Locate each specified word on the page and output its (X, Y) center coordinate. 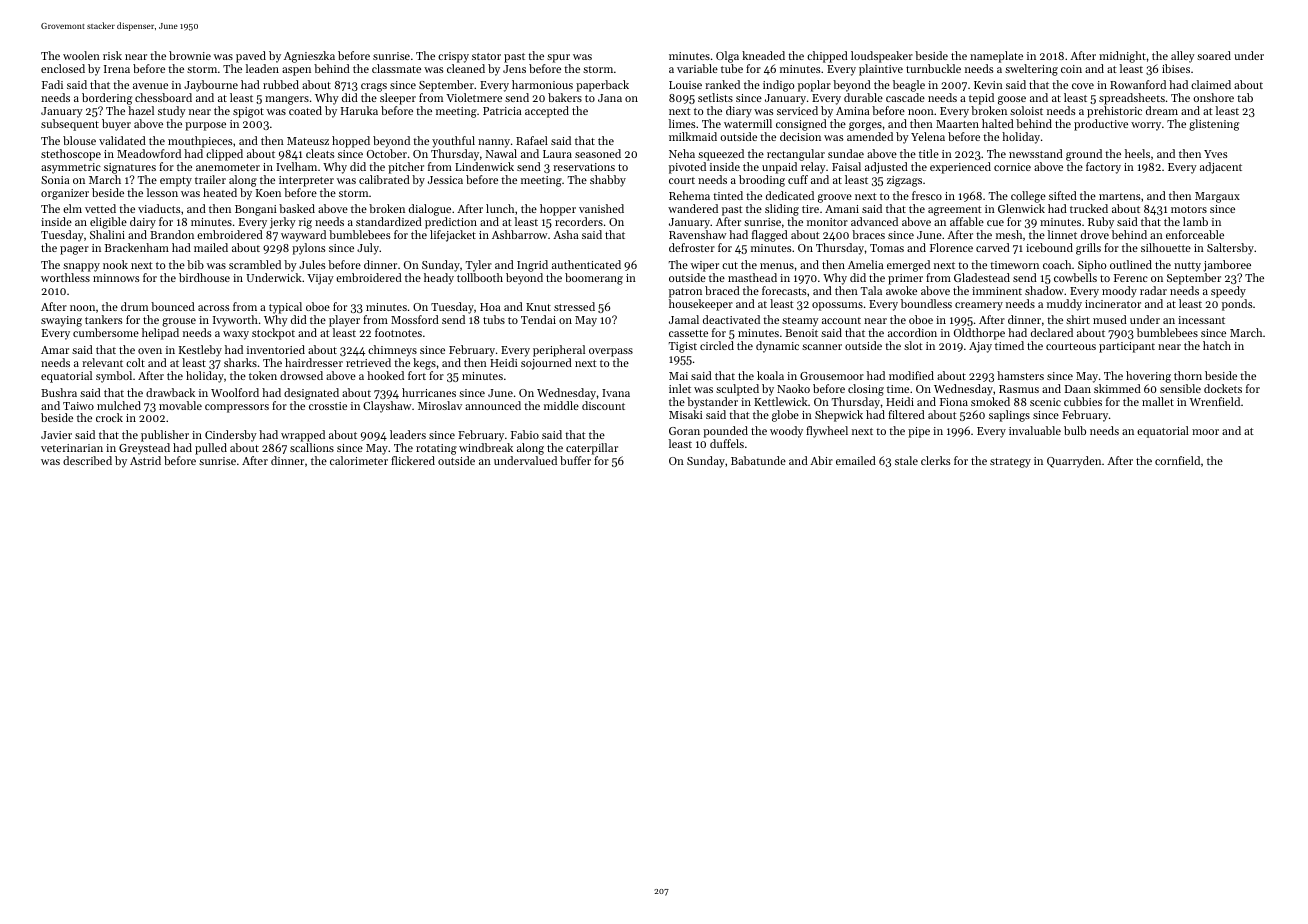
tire (810, 209)
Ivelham (296, 166)
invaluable (1035, 430)
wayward (303, 236)
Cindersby (231, 436)
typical (285, 308)
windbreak (486, 447)
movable (180, 405)
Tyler (479, 266)
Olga (727, 57)
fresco (927, 195)
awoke (901, 290)
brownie (190, 55)
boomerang (594, 279)
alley (1183, 57)
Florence (951, 247)
